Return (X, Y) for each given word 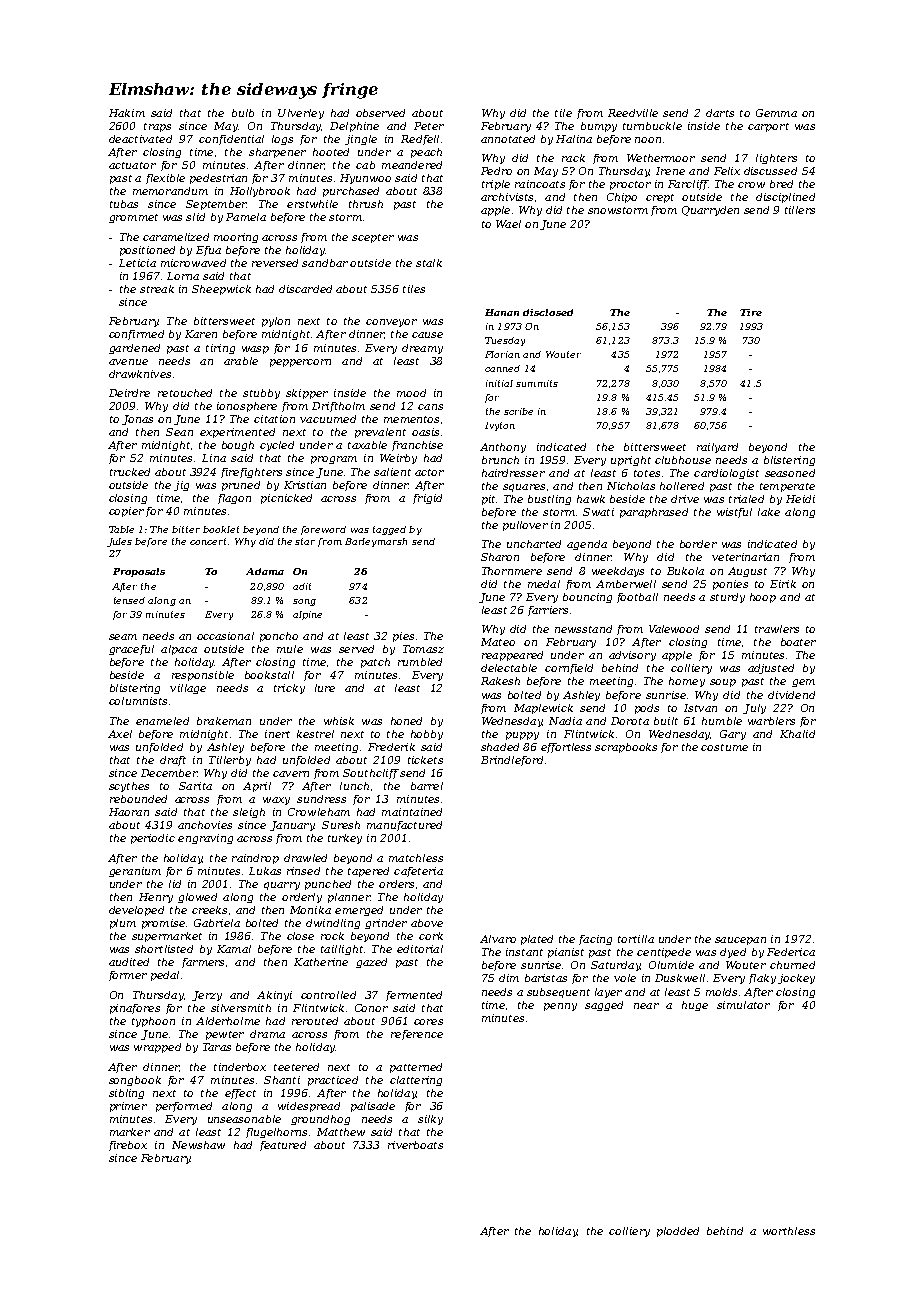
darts (720, 113)
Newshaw (198, 1145)
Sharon (500, 557)
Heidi (800, 499)
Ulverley (301, 114)
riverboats (415, 1145)
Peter (429, 126)
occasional (225, 636)
